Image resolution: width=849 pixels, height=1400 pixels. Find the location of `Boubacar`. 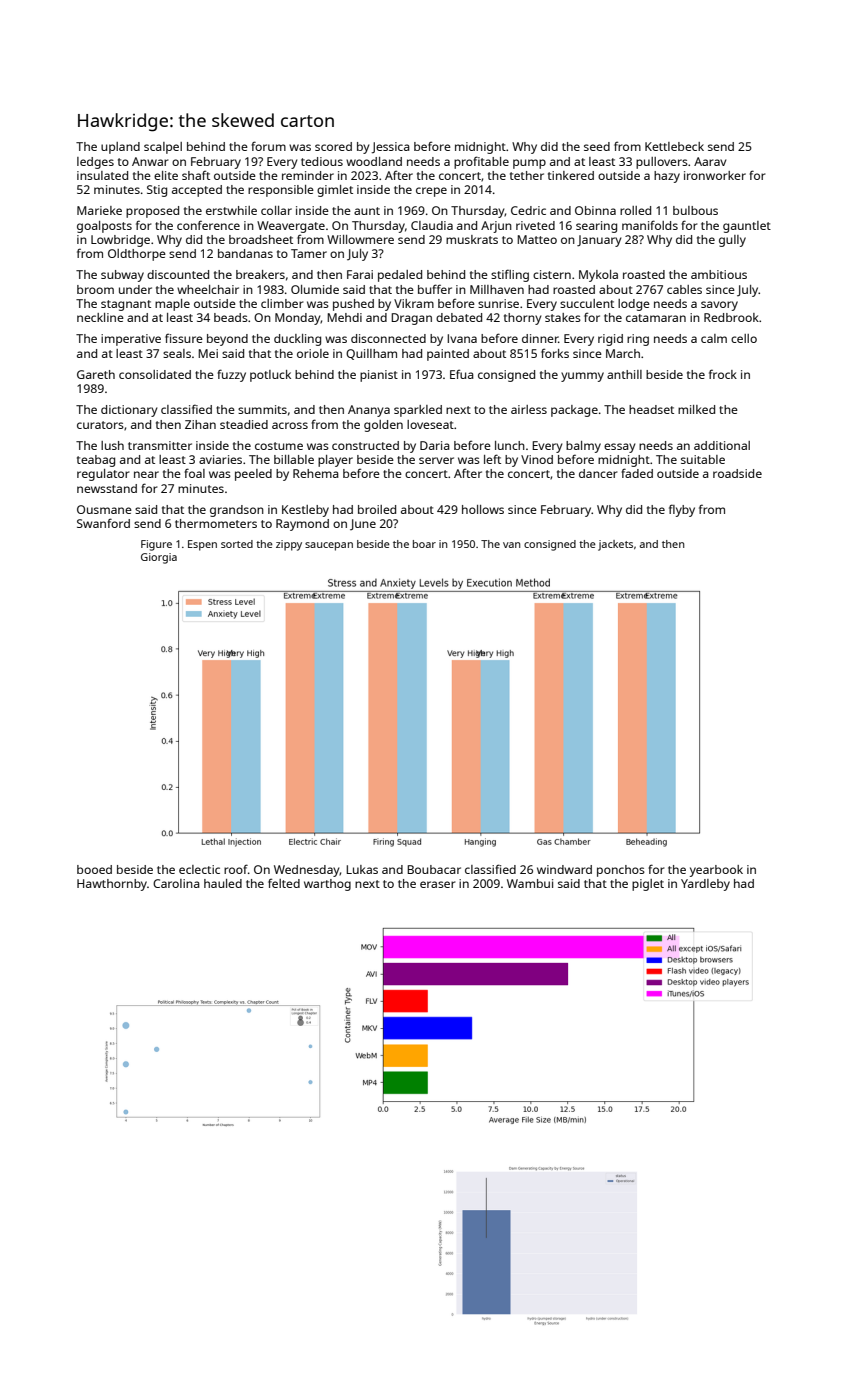

Boubacar is located at coordinates (434, 869).
